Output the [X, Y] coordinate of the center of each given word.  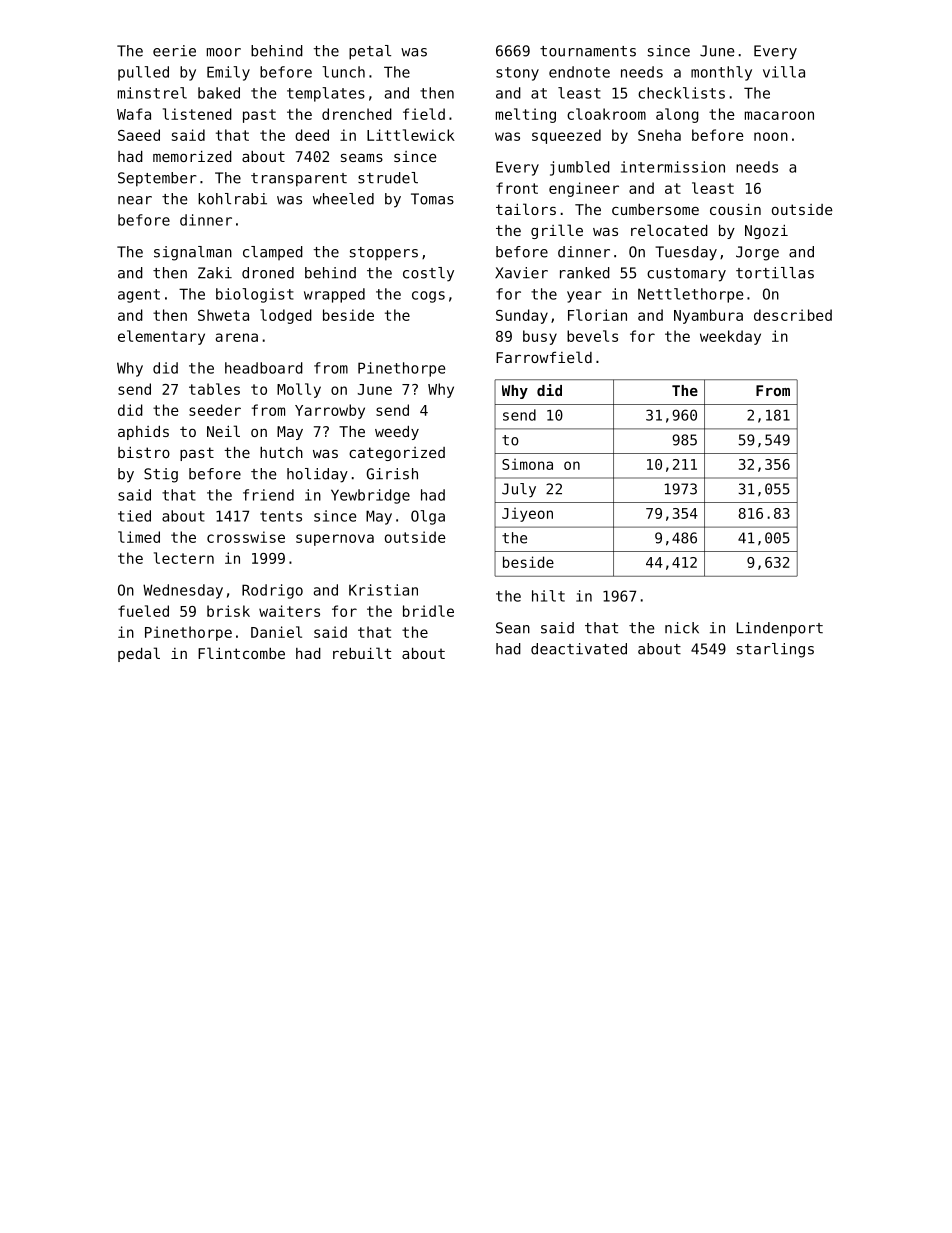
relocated [669, 230]
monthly [721, 73]
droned [268, 273]
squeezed [566, 136]
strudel [388, 178]
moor [224, 52]
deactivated [579, 649]
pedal [139, 654]
